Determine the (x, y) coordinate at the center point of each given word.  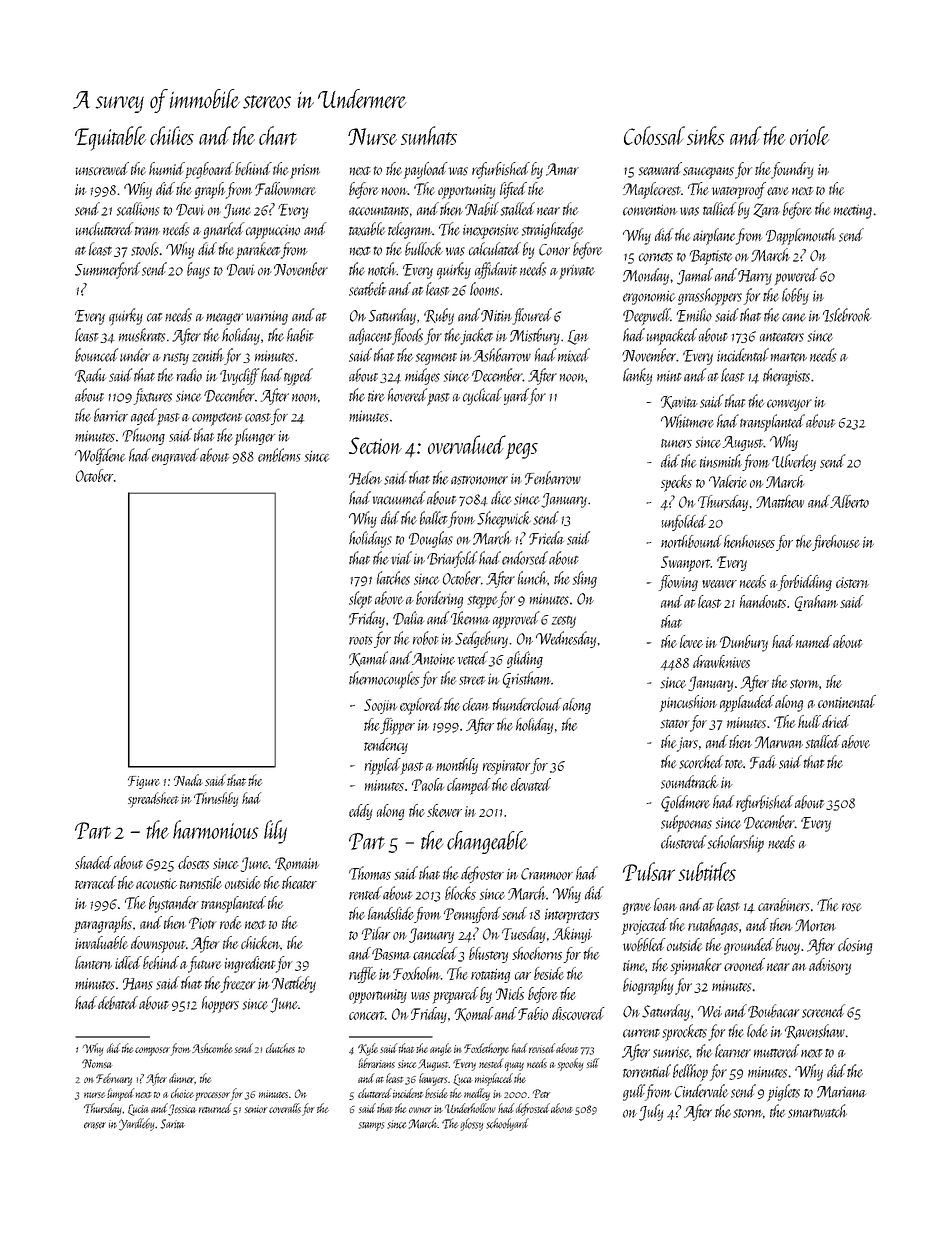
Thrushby (216, 799)
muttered (776, 1051)
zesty (564, 621)
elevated (531, 784)
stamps (371, 1126)
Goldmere (685, 803)
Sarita (172, 1124)
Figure (144, 782)
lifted (513, 190)
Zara (767, 210)
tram (147, 231)
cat (155, 317)
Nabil (482, 209)
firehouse (836, 543)
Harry (755, 277)
